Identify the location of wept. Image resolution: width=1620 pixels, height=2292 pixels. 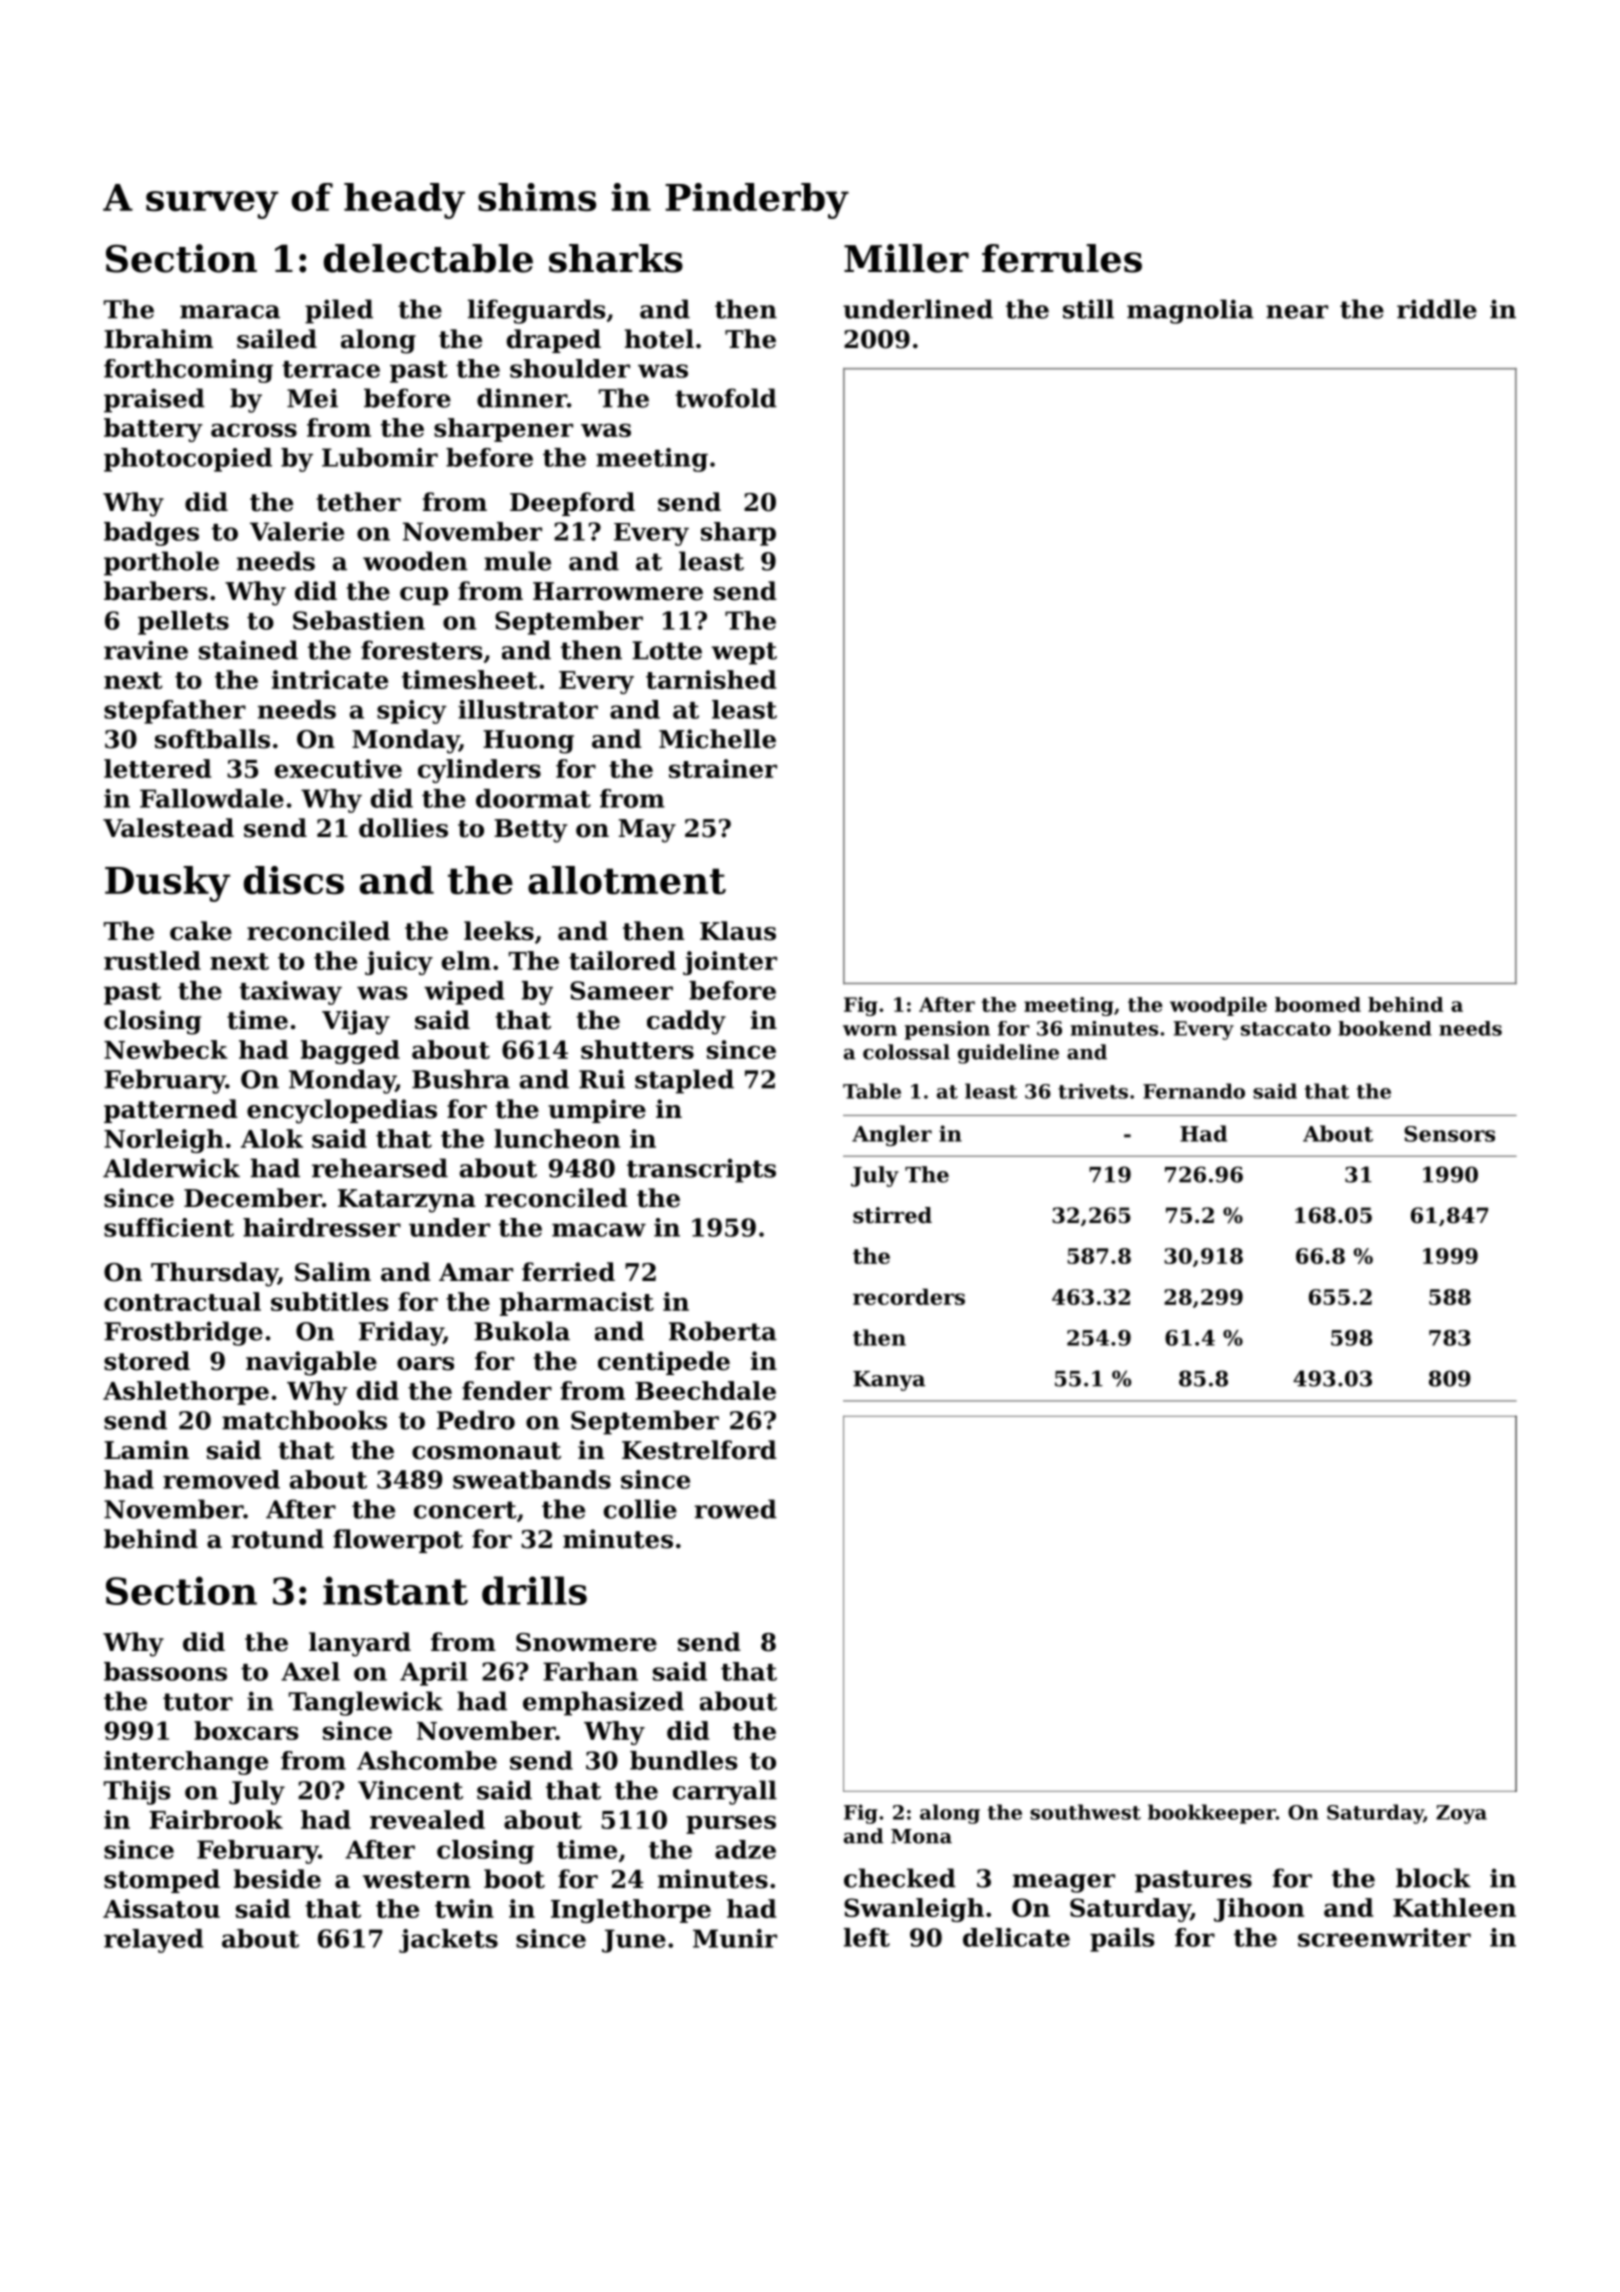
(744, 653).
